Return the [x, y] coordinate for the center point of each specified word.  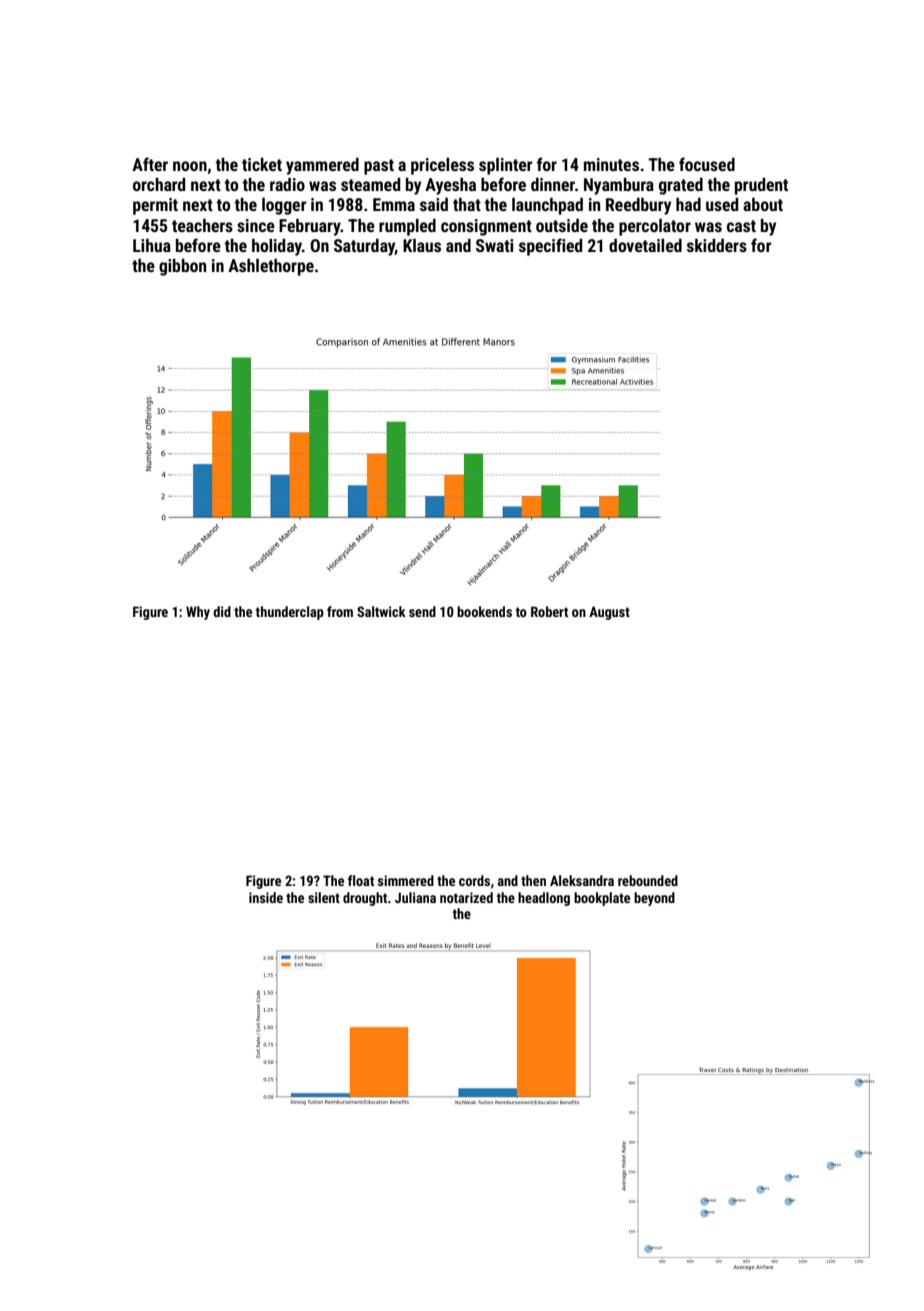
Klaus [422, 245]
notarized [466, 897]
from [340, 611]
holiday [277, 247]
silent [324, 897]
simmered [406, 880]
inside [266, 897]
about [763, 204]
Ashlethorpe [271, 267]
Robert [549, 611]
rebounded [648, 880]
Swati [494, 245]
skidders [717, 245]
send [422, 611]
